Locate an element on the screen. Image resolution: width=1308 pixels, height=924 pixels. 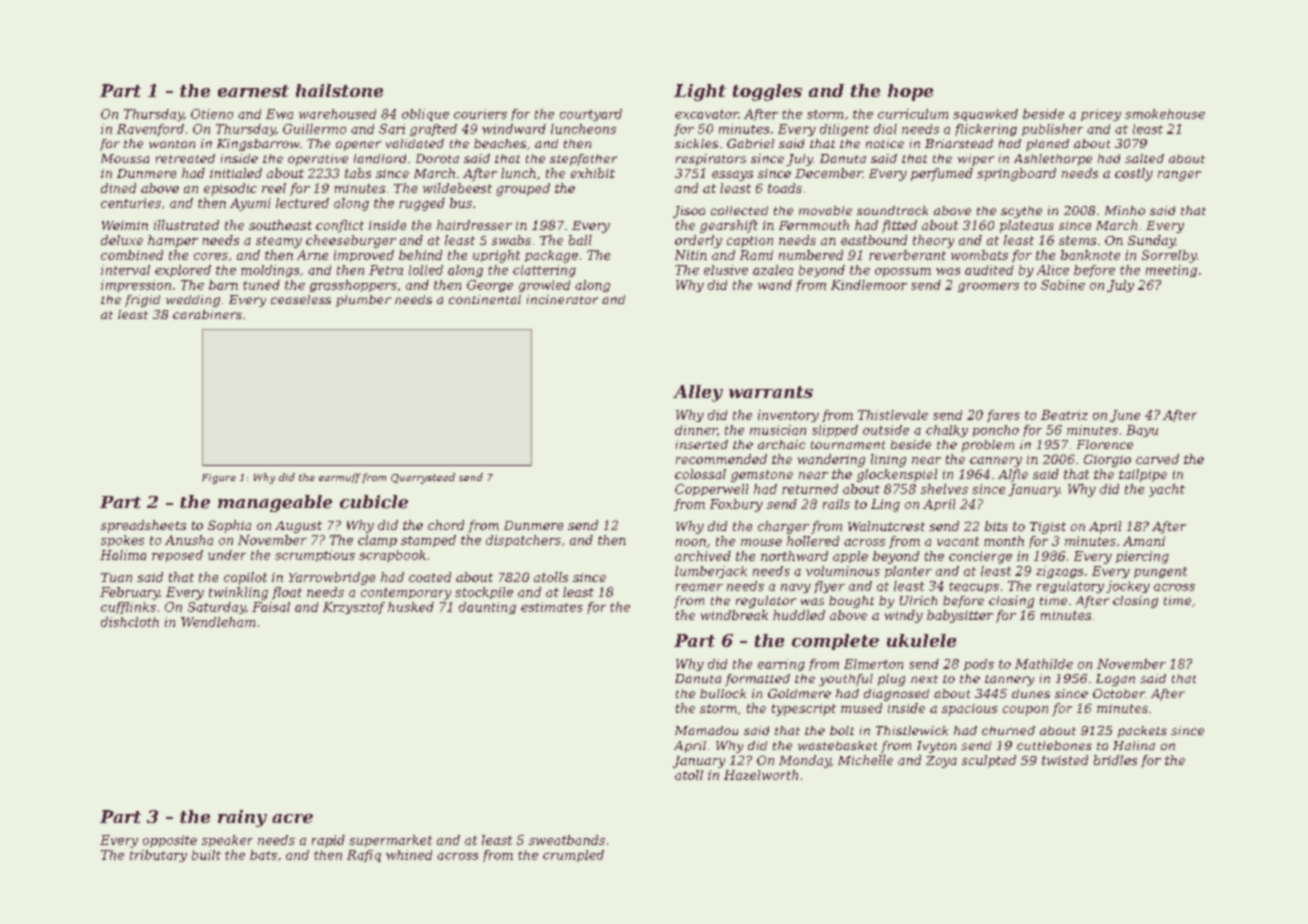
excavator is located at coordinates (707, 114).
